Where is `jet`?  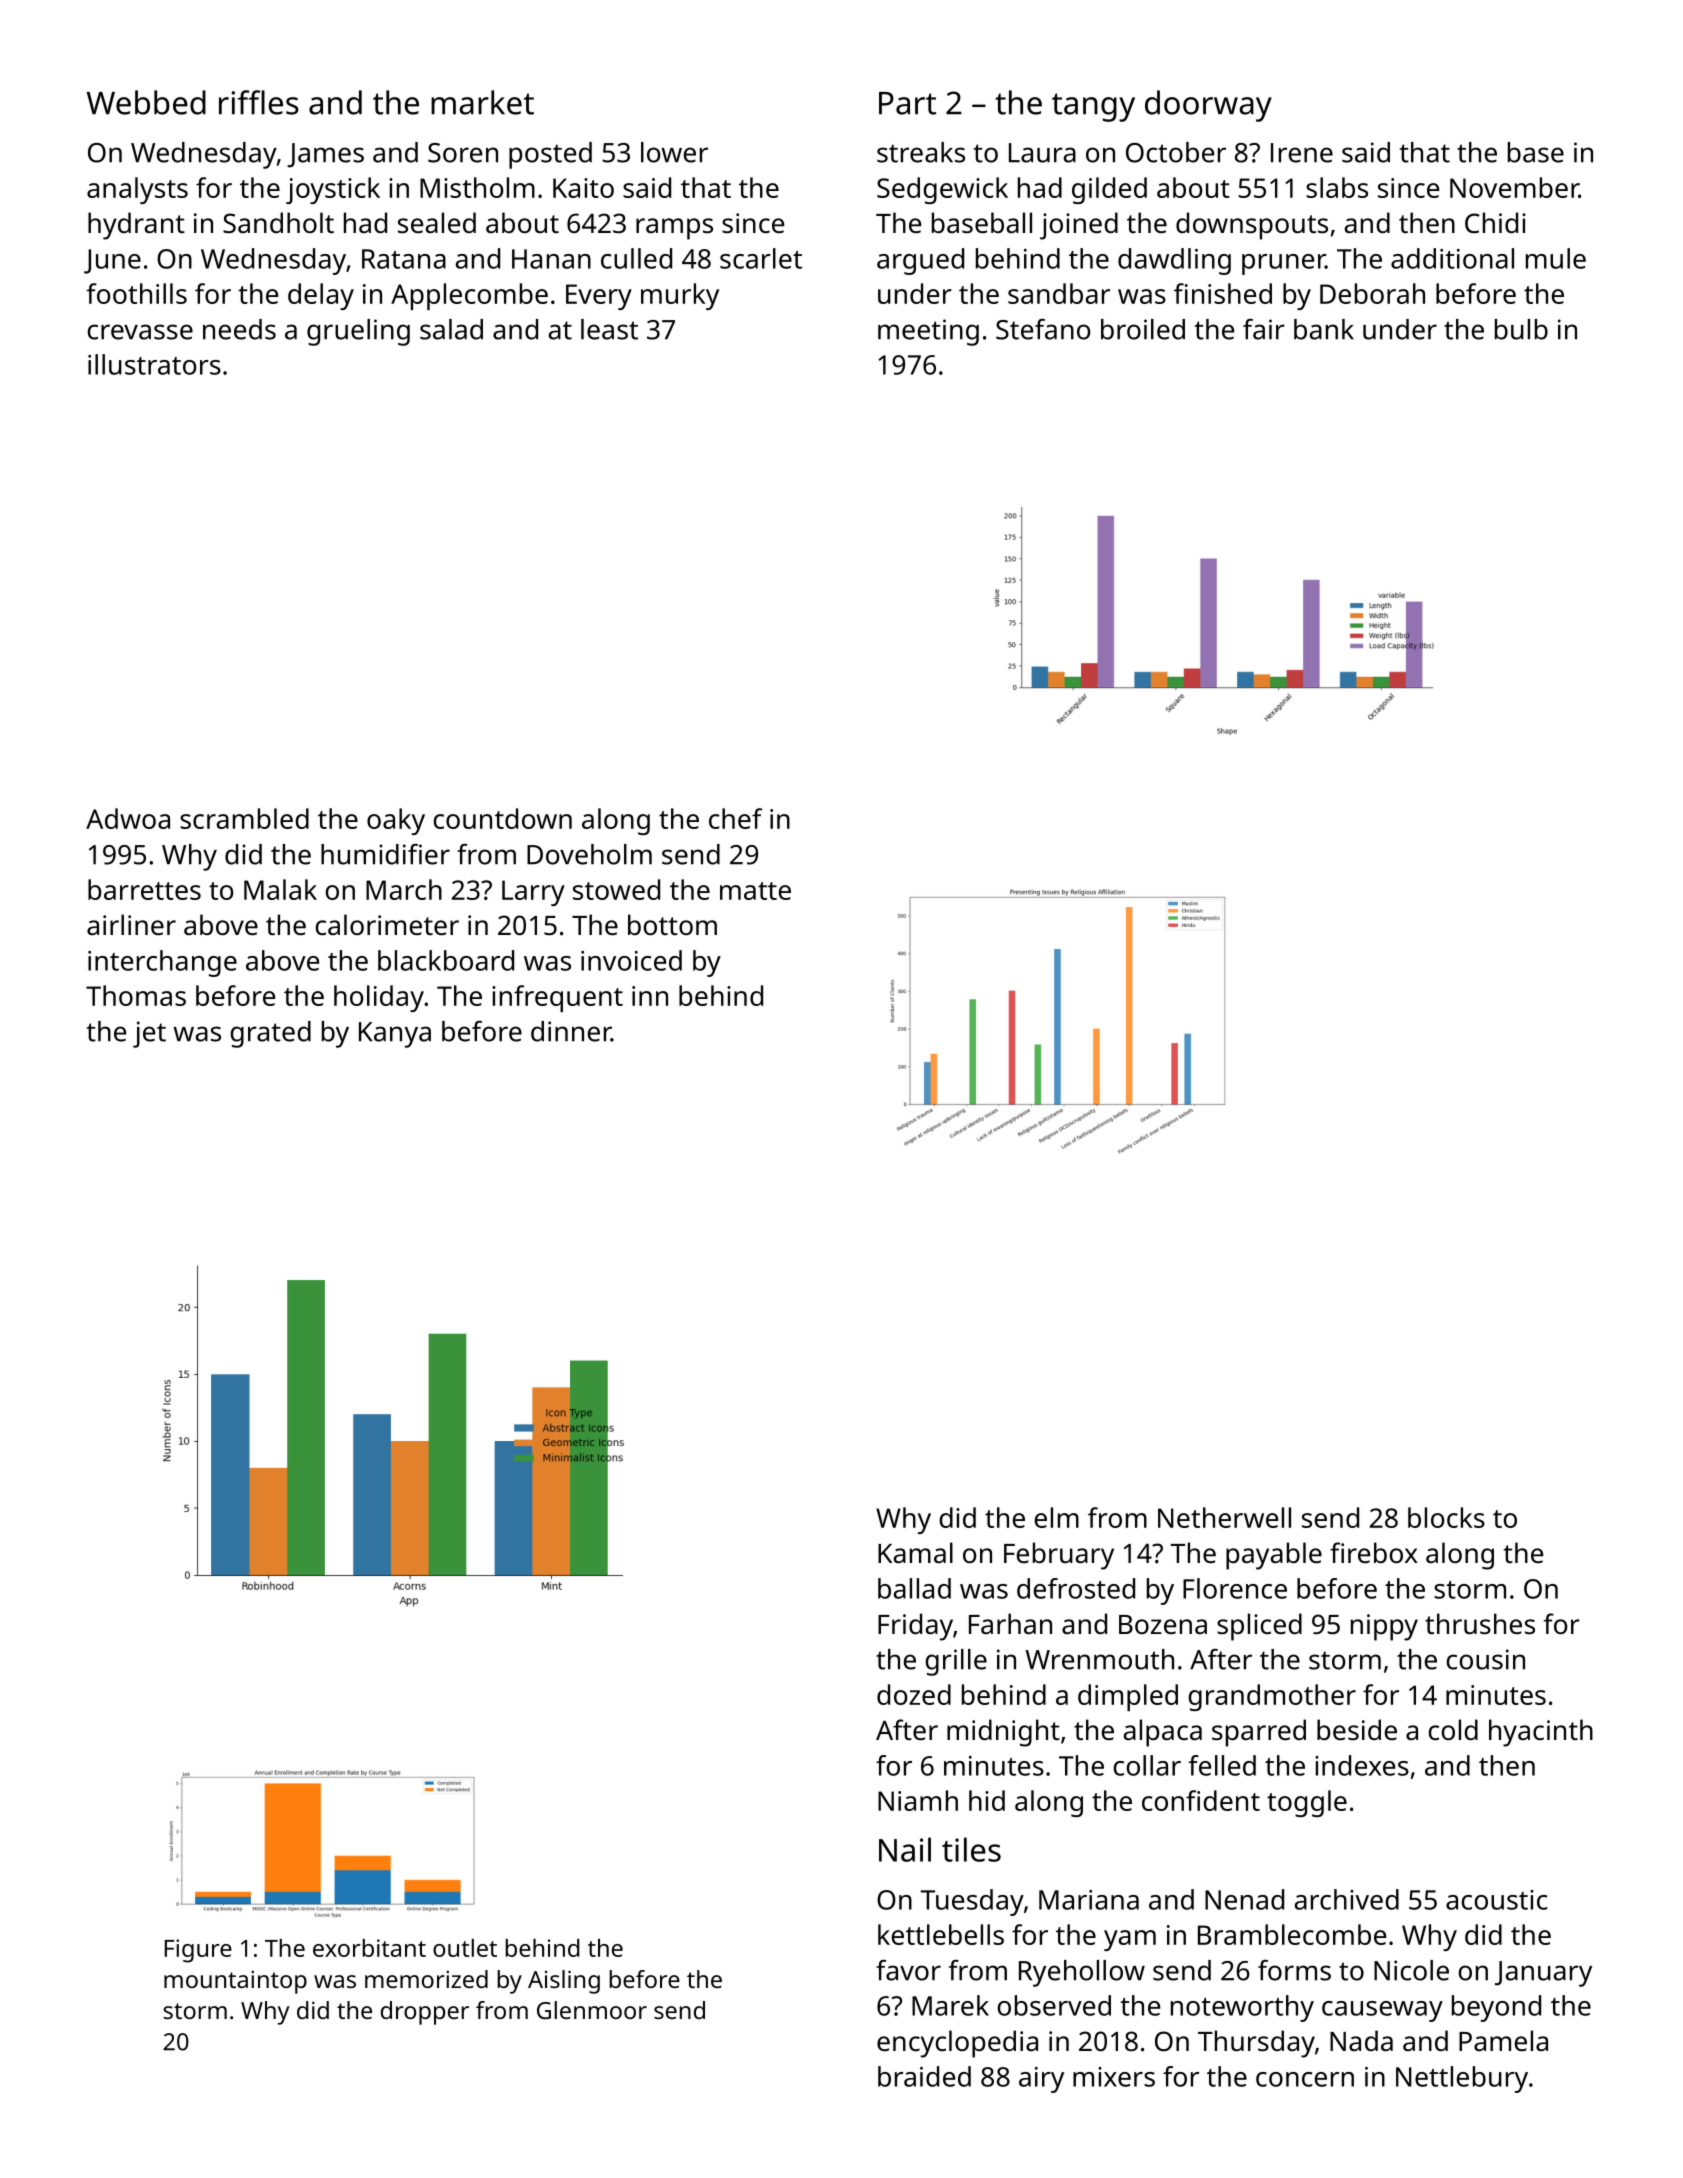
jet is located at coordinates (149, 1034).
